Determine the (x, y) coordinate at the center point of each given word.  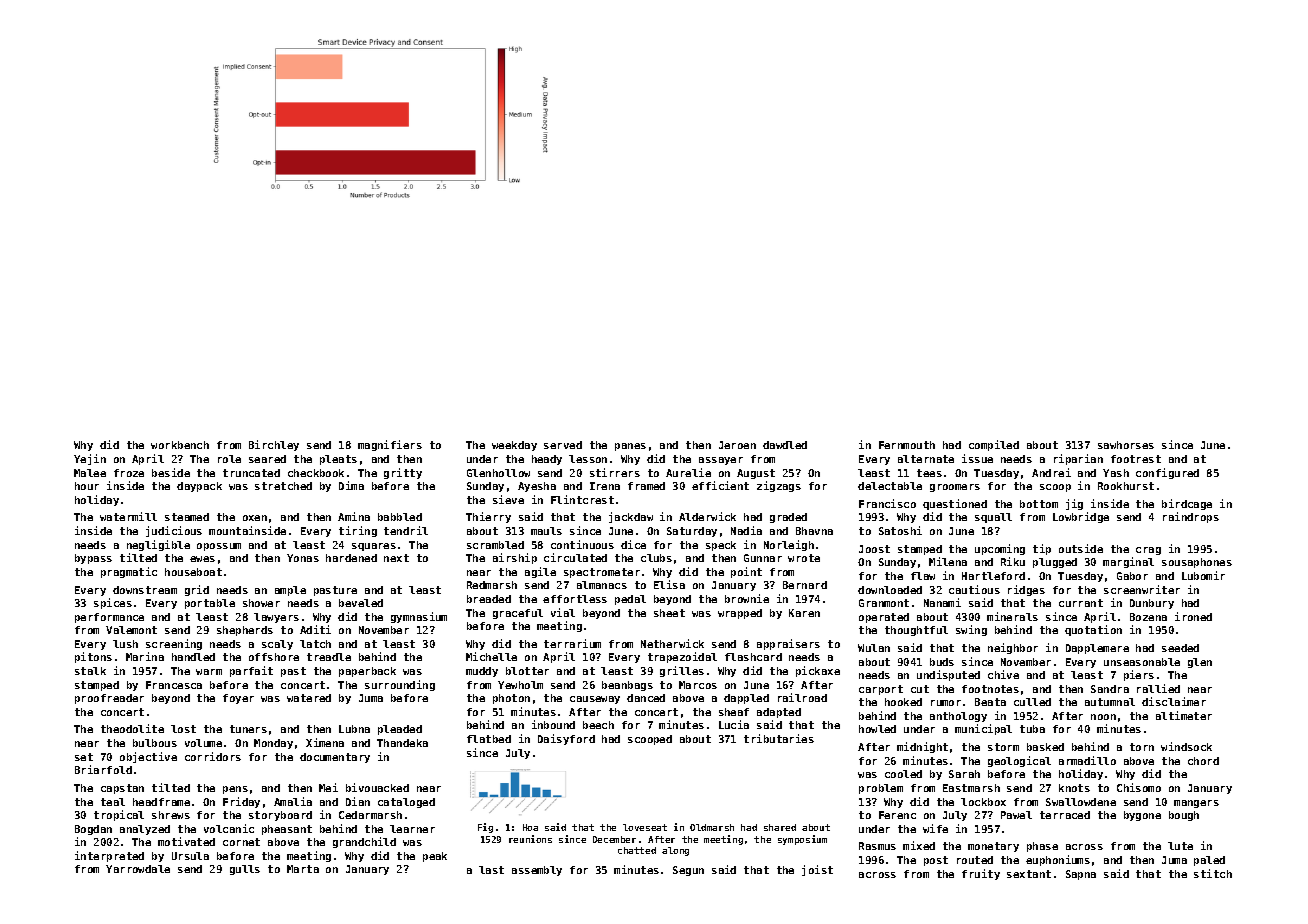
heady (547, 460)
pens (235, 790)
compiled (994, 445)
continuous (582, 544)
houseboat (193, 572)
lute (1180, 846)
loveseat (645, 827)
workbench (180, 445)
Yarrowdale (138, 869)
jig (1074, 504)
